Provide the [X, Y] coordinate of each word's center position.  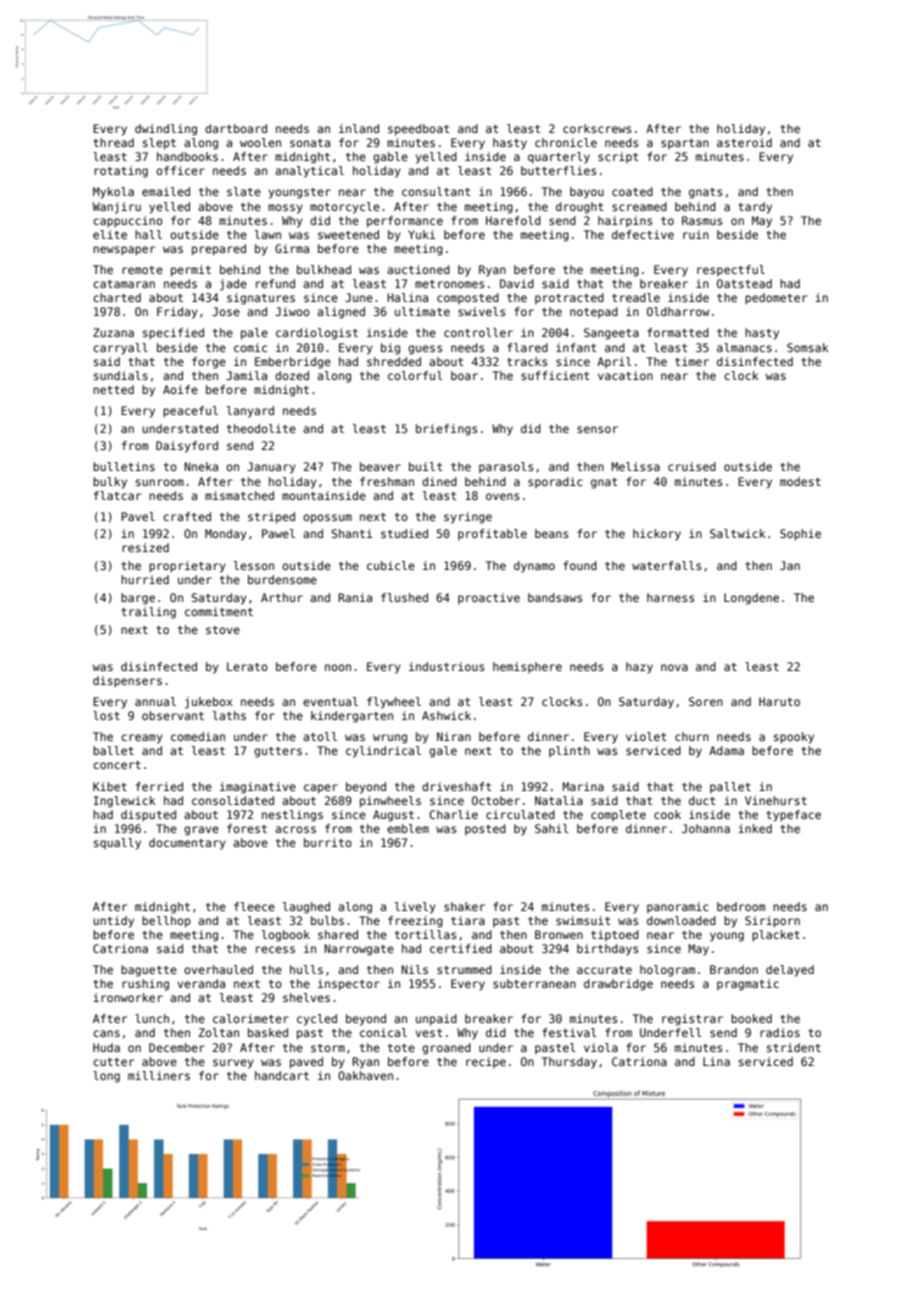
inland [359, 128]
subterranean [534, 983]
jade [233, 285]
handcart [282, 1075]
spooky [794, 738]
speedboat [419, 130]
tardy [755, 208]
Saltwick [738, 533]
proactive [489, 598]
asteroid [744, 142]
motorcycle [345, 208]
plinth [569, 751]
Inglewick [124, 802]
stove [223, 630]
